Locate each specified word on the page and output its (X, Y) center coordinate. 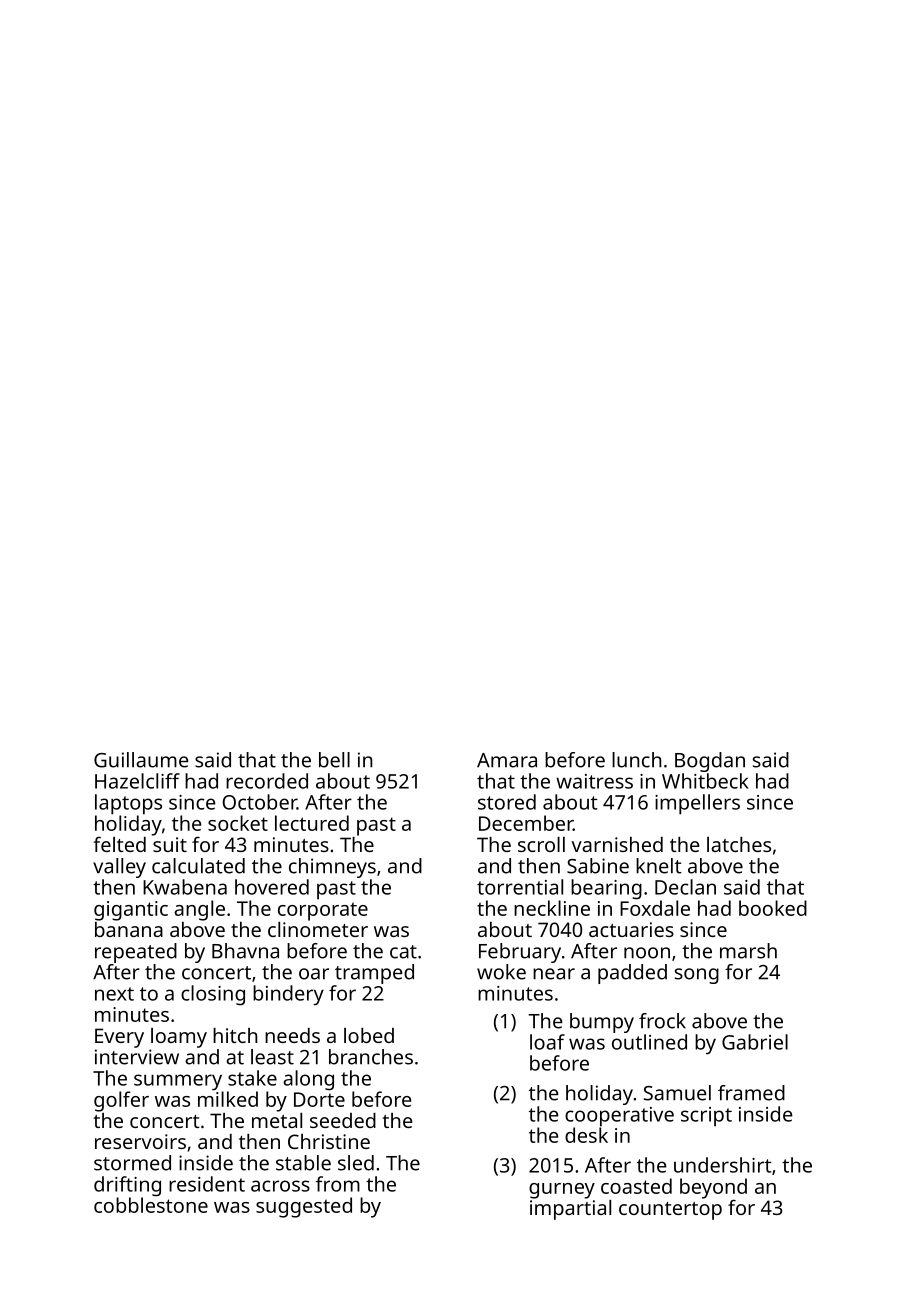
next (114, 994)
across (280, 1186)
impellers (697, 804)
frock (662, 1021)
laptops (128, 804)
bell (334, 760)
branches (371, 1057)
